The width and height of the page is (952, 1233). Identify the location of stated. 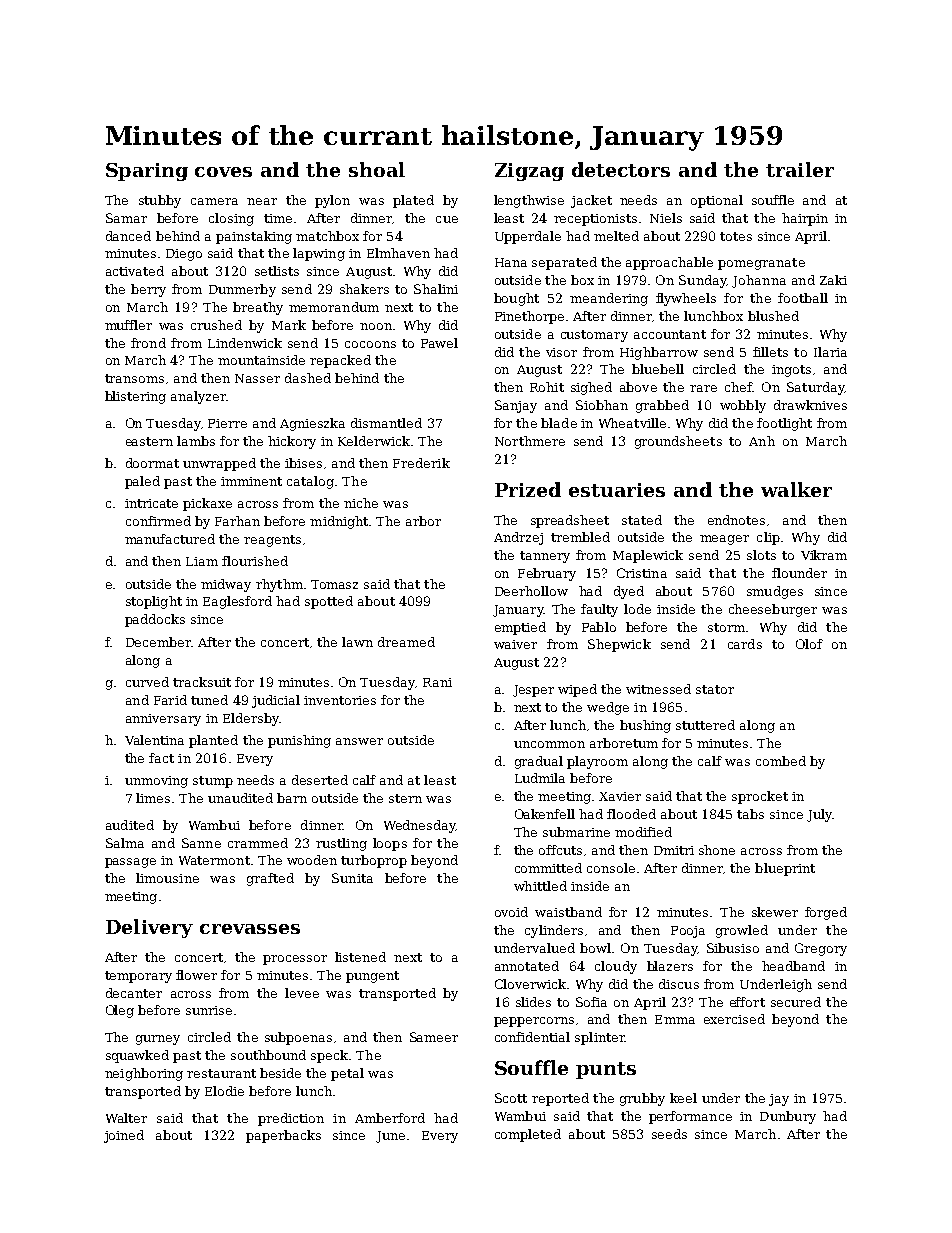
(642, 520).
